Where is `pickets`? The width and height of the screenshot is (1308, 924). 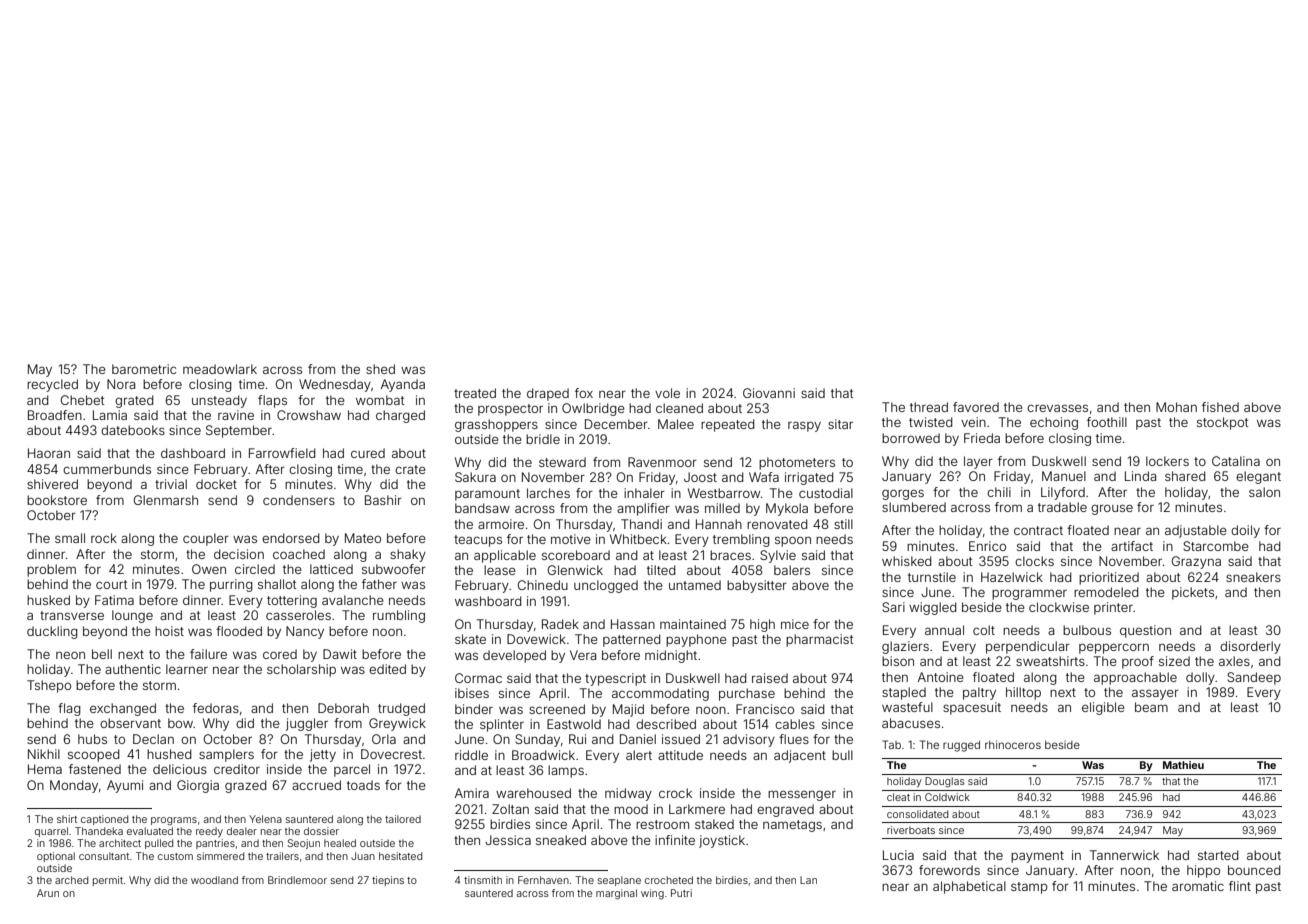
pickets is located at coordinates (1193, 593).
